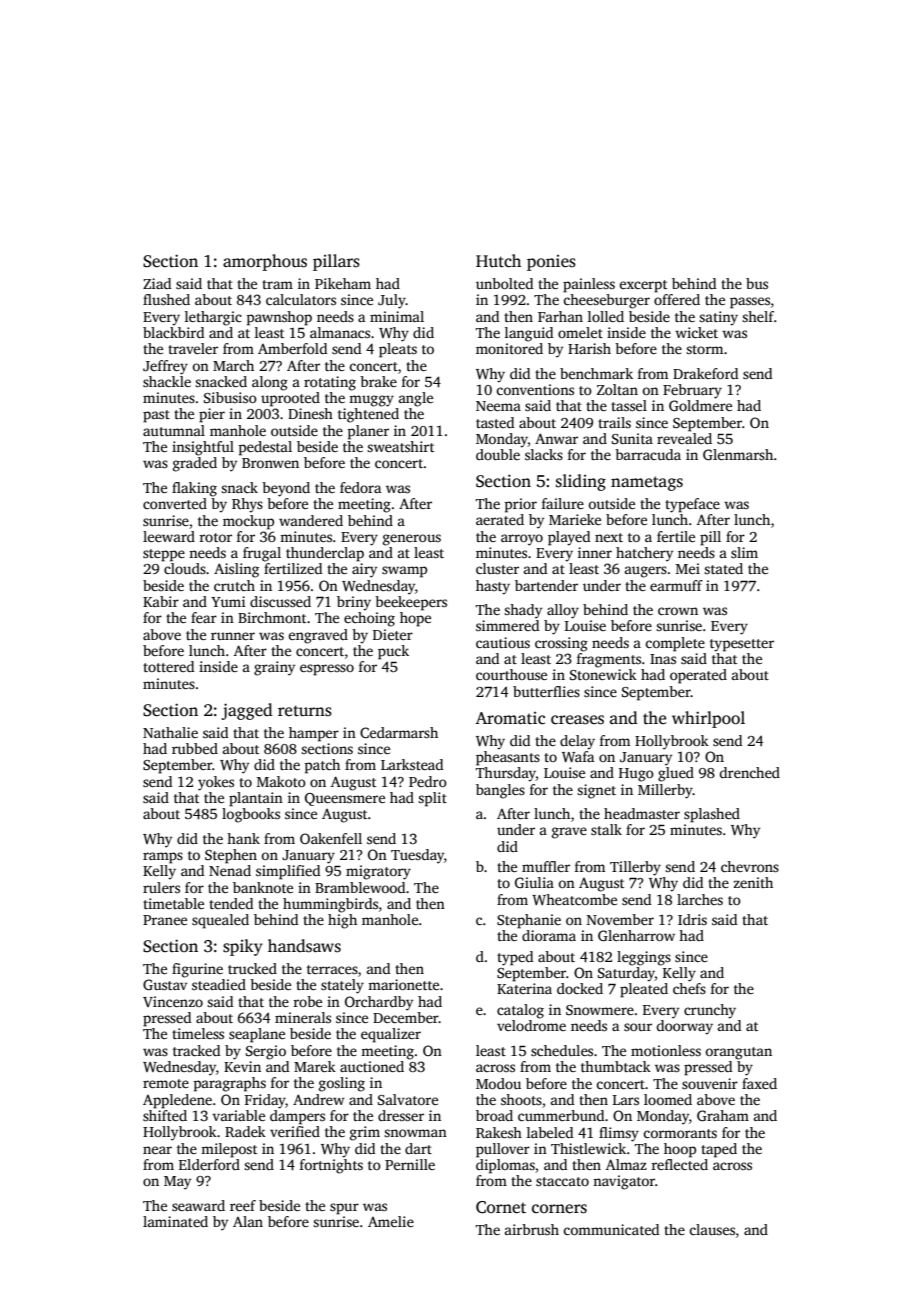  Describe the element at coordinates (624, 1182) in the page. I see `navigator` at that location.
